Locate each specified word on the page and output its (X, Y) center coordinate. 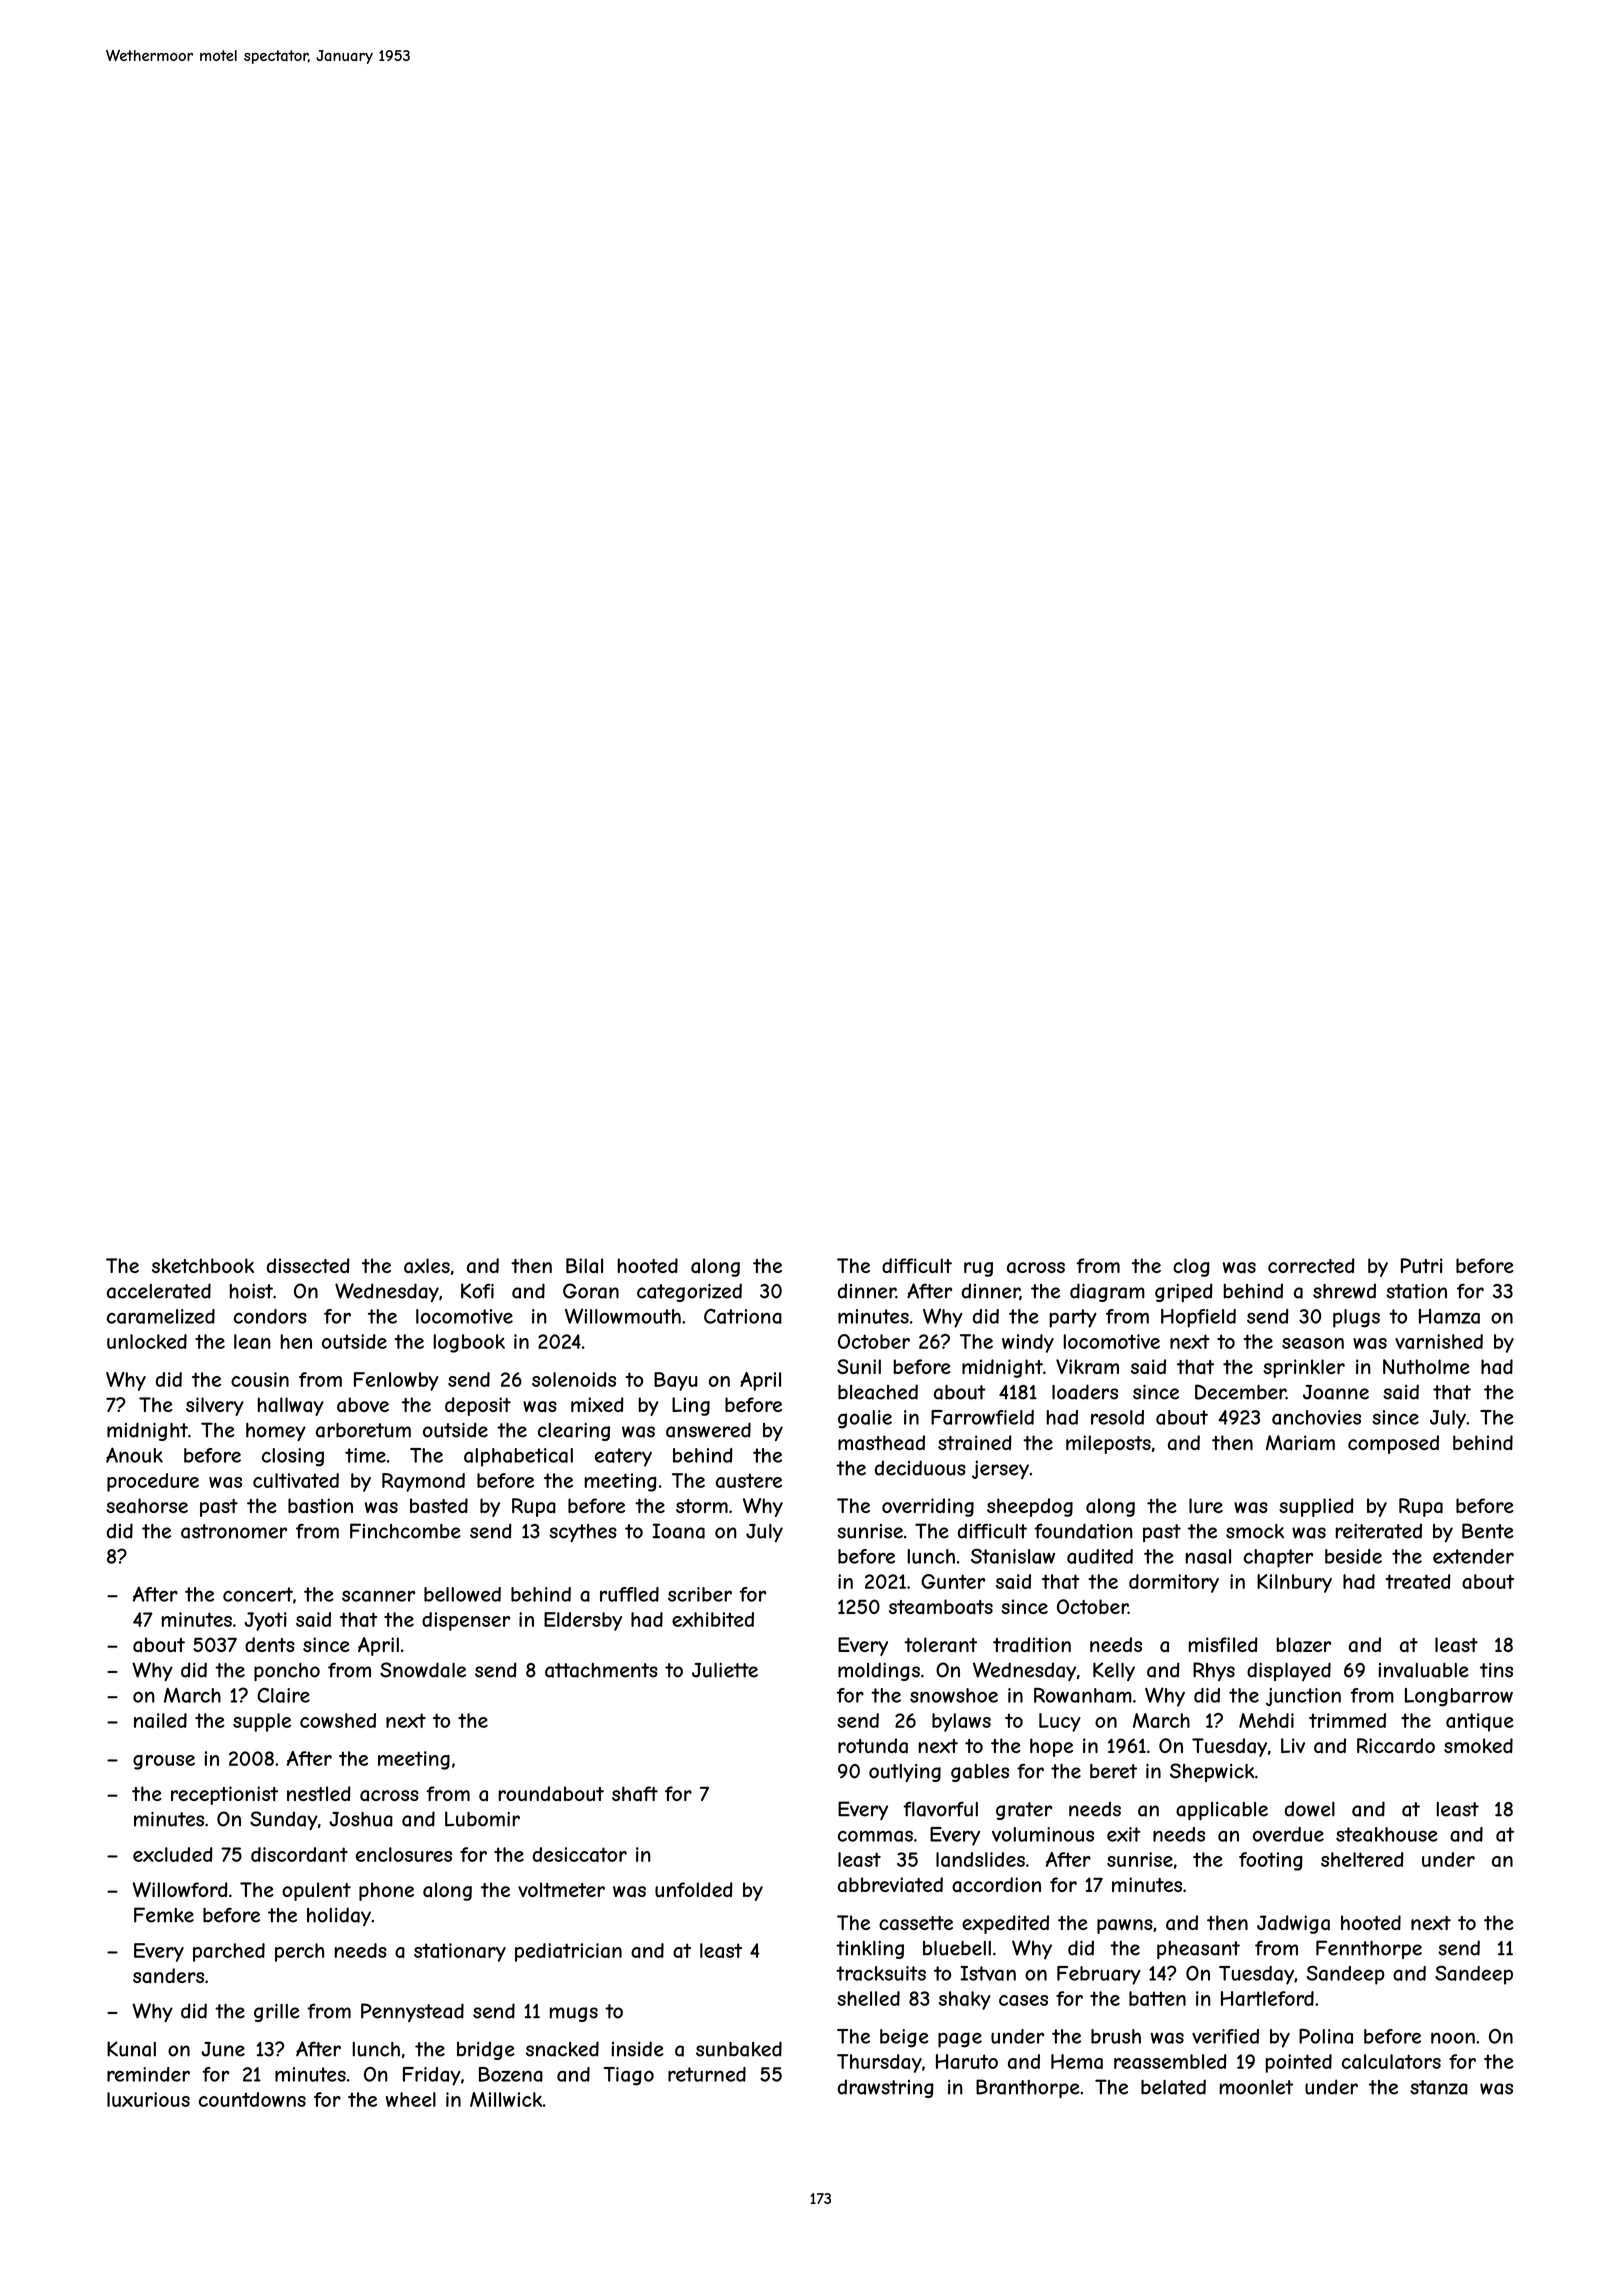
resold (1117, 1417)
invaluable (1424, 1670)
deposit (478, 1406)
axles (427, 1266)
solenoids (574, 1379)
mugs (574, 2014)
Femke (164, 1915)
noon (1453, 2038)
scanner (378, 1596)
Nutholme (1426, 1366)
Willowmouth (623, 1316)
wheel (411, 2099)
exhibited (713, 1619)
